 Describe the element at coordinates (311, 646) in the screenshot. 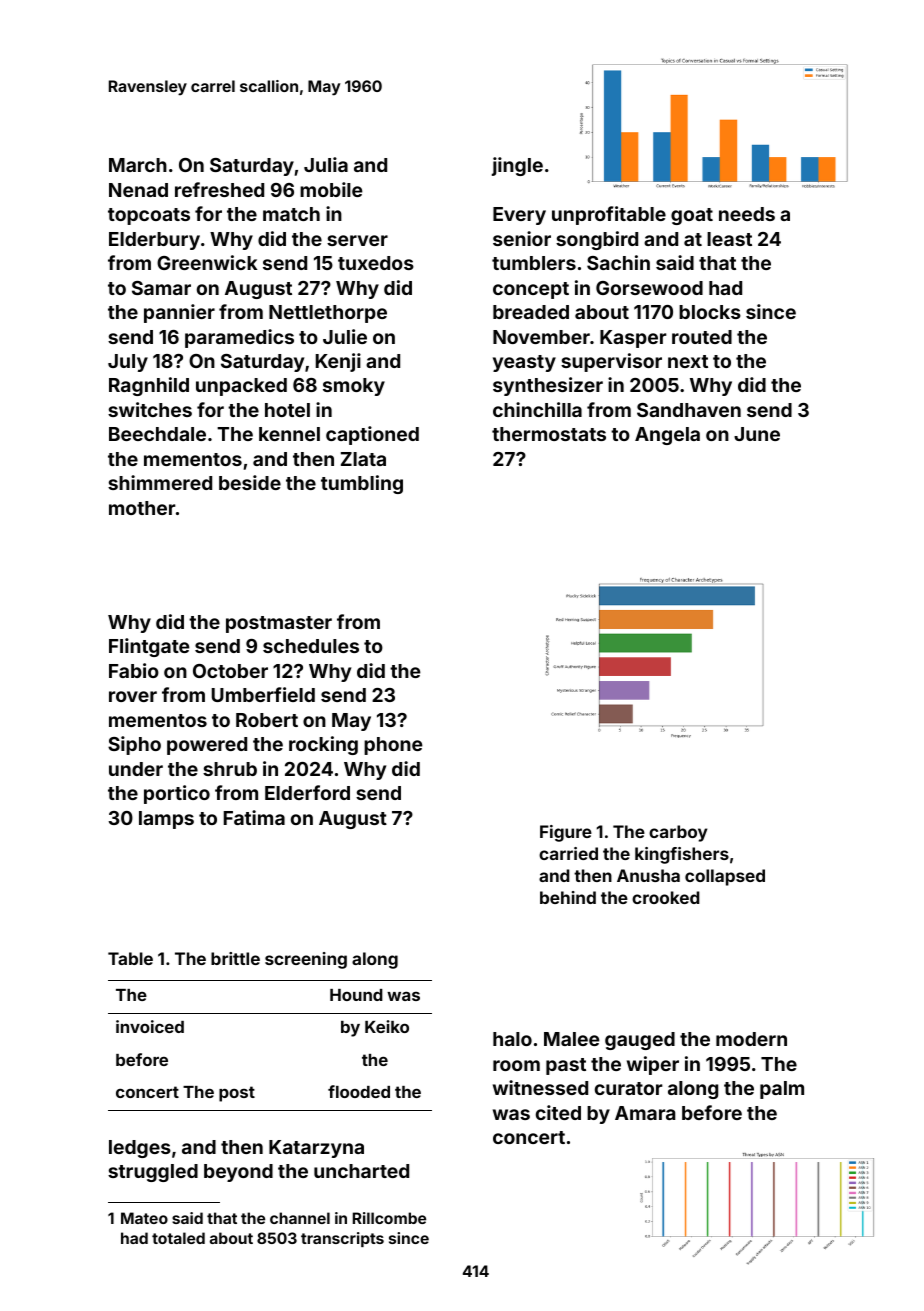

I see `schedules` at that location.
